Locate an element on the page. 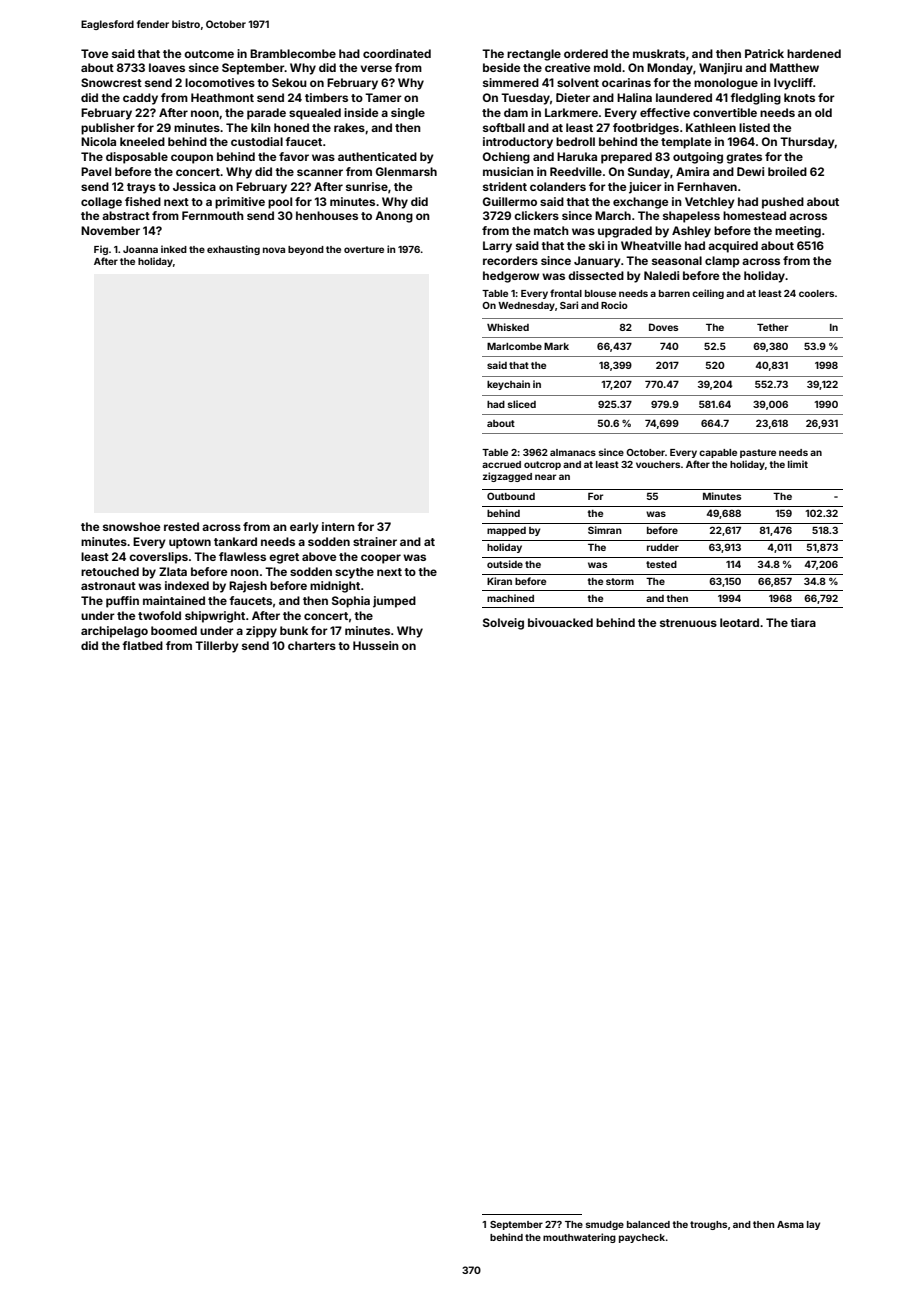 This image has height=1308, width=924. mapped is located at coordinates (506, 531).
